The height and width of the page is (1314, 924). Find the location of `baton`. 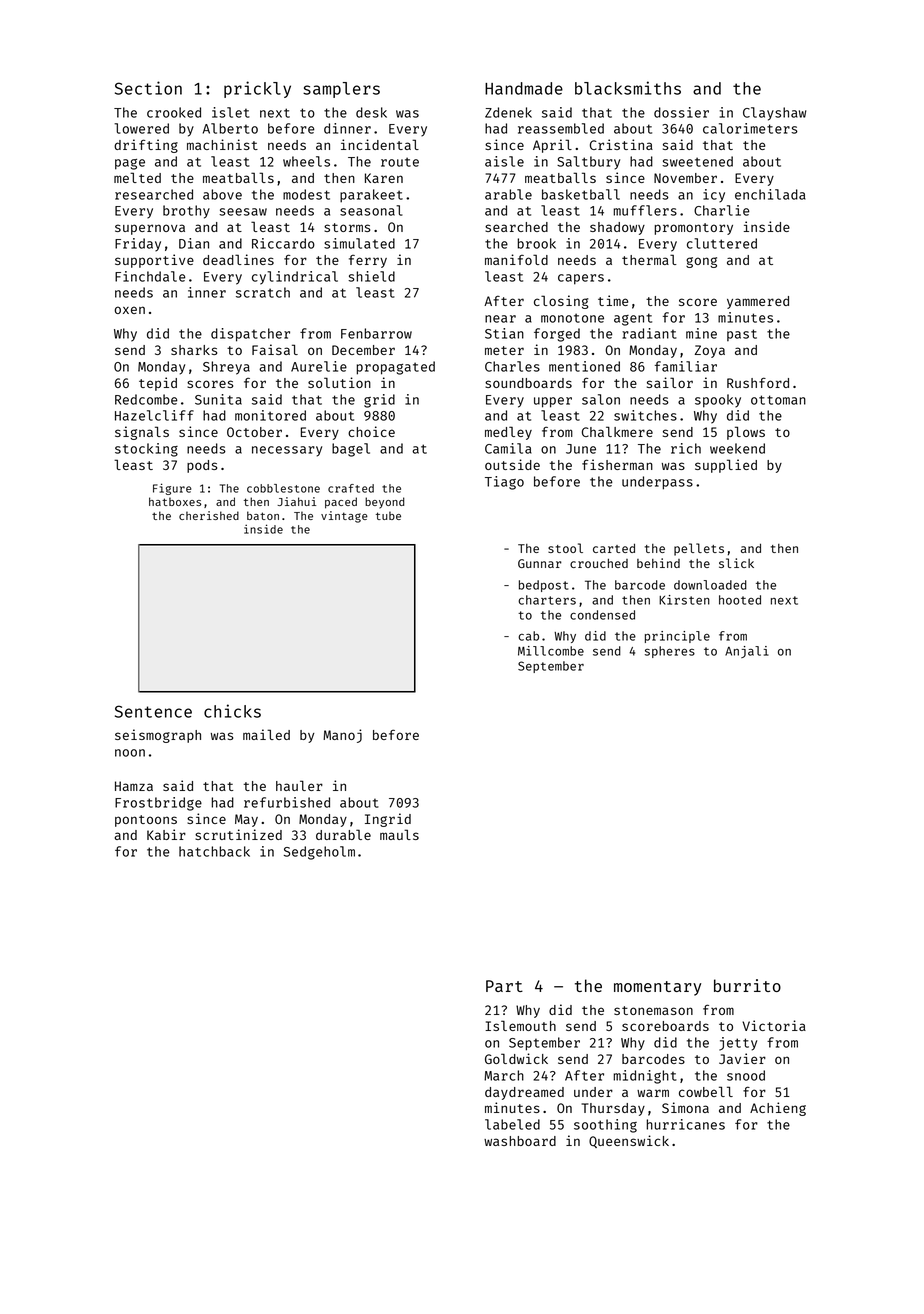

baton is located at coordinates (263, 515).
